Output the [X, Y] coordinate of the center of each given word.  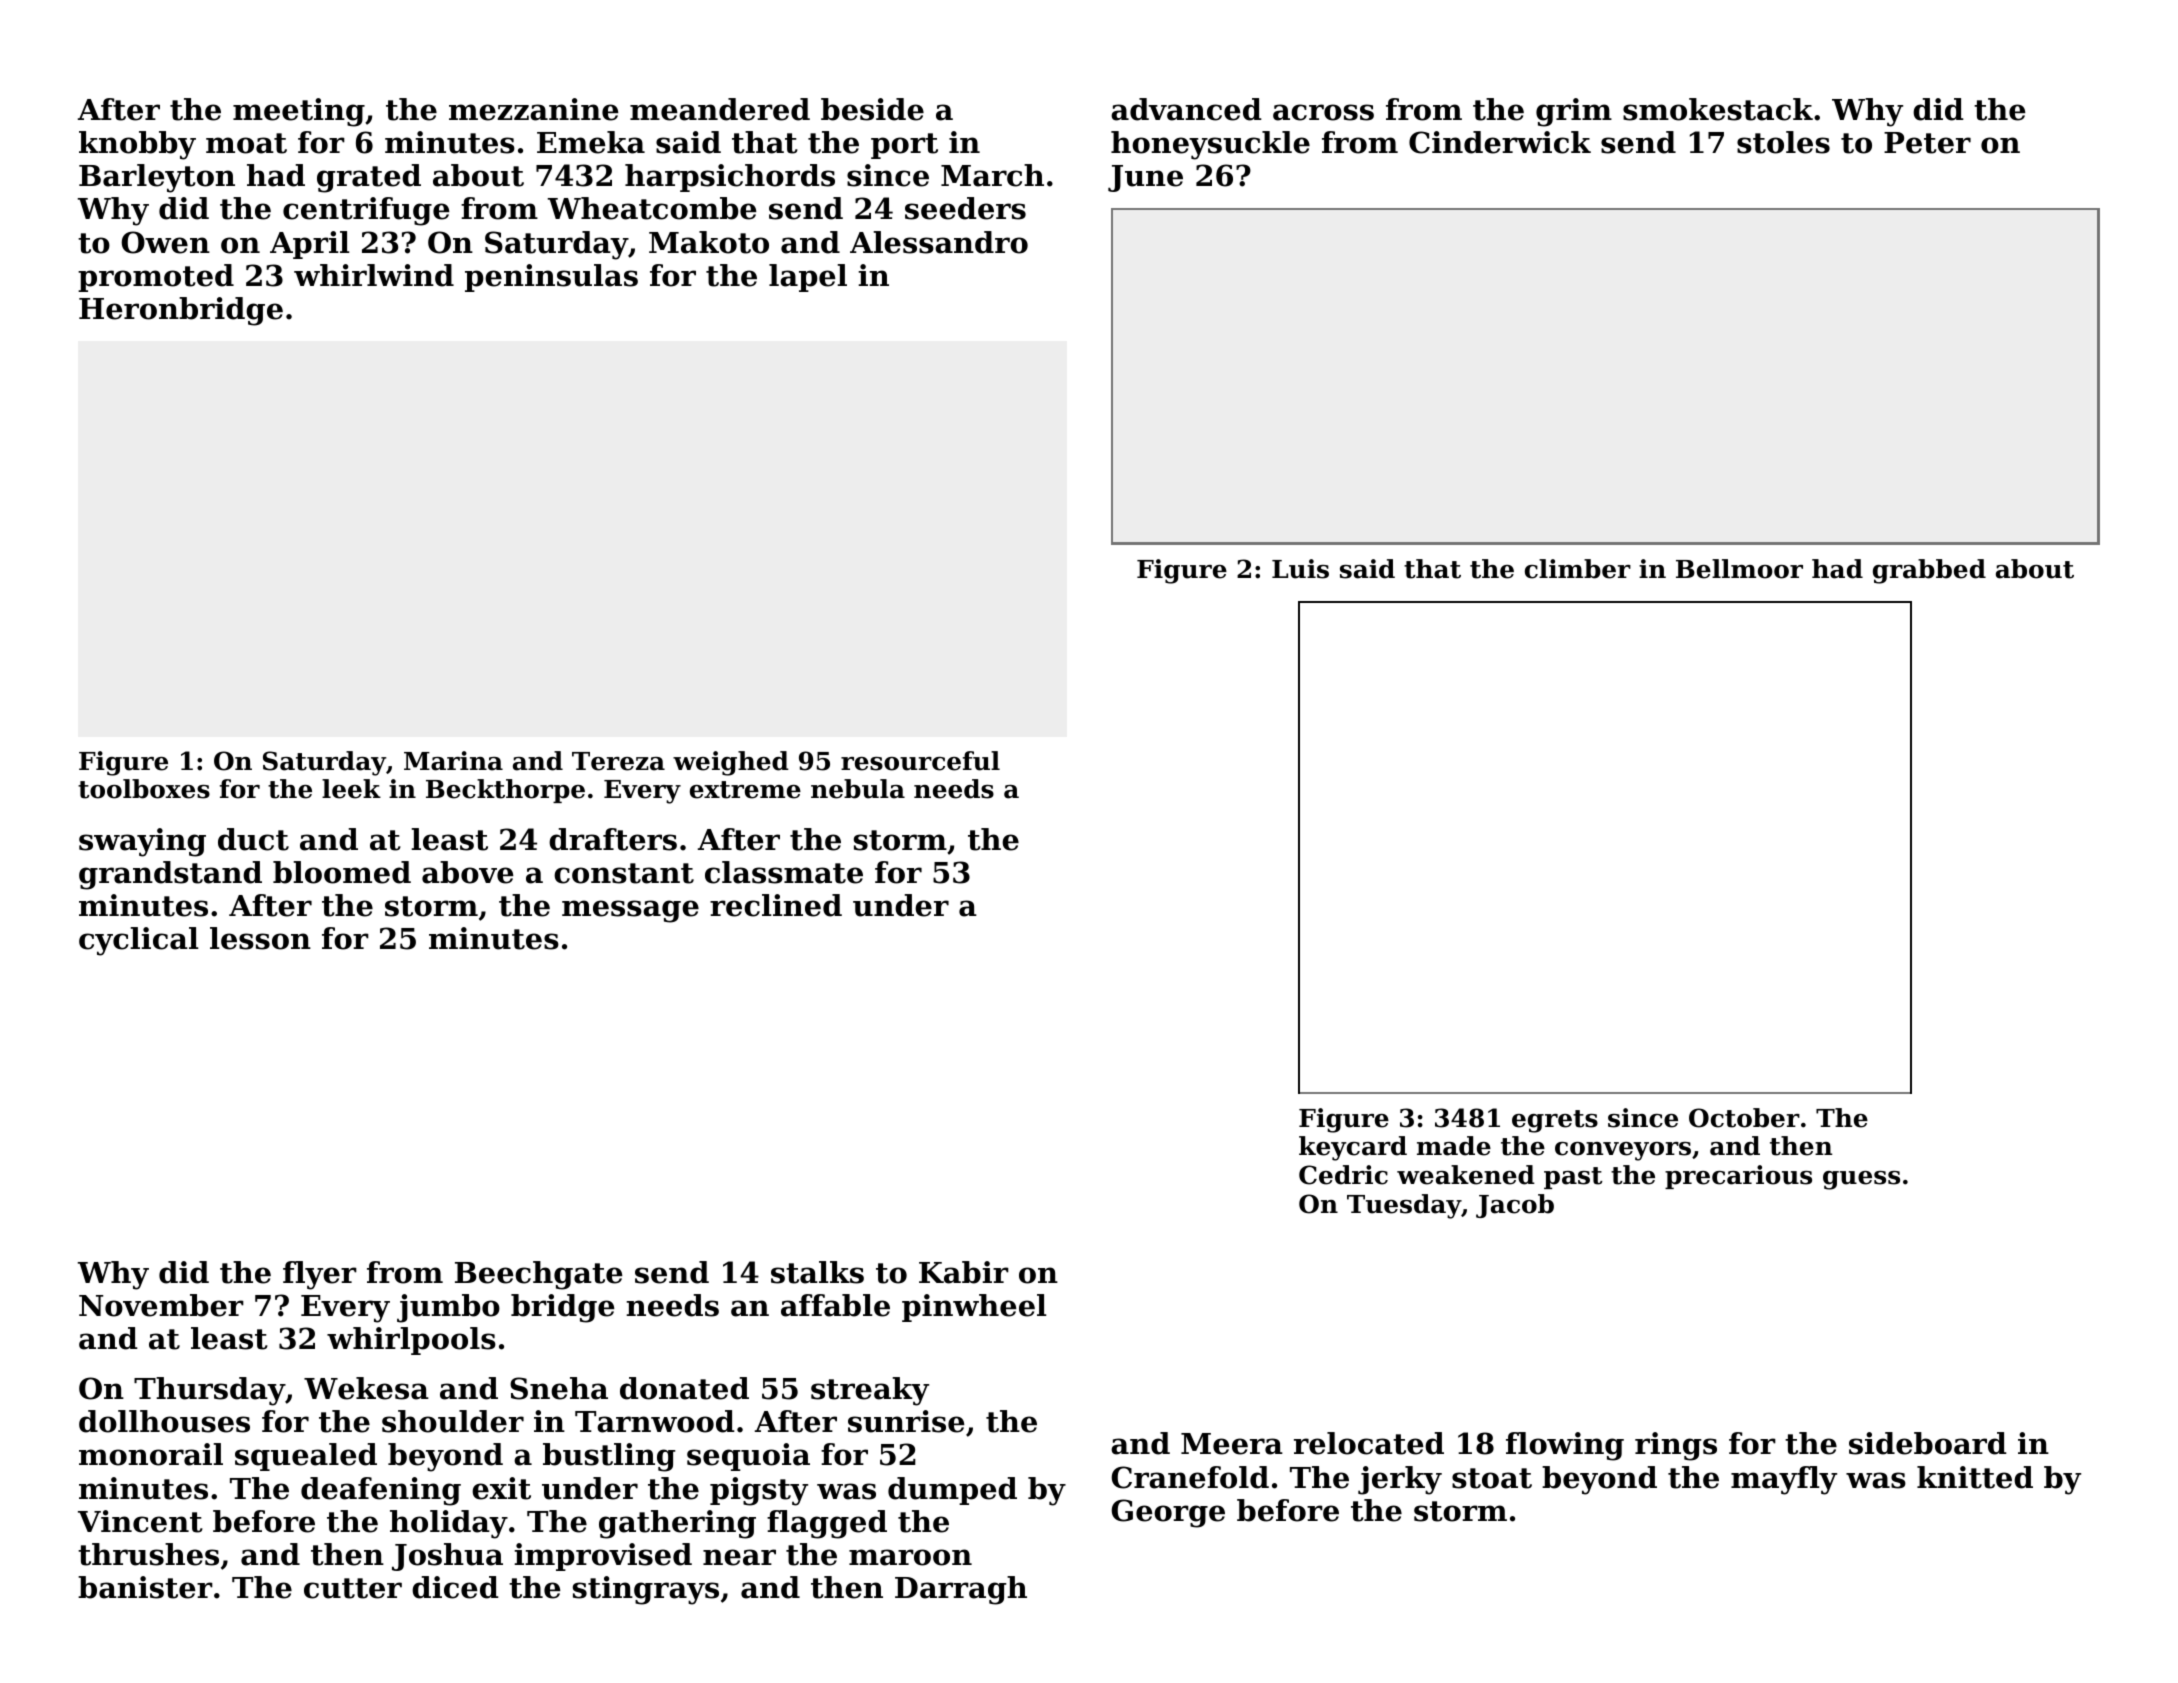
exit [501, 1488]
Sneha [559, 1388]
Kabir [964, 1272]
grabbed [1929, 571]
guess [1861, 1180]
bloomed [342, 872]
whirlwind [374, 275]
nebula [858, 789]
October [1744, 1118]
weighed [731, 763]
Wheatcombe [651, 208]
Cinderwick [1500, 142]
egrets [1555, 1121]
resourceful [920, 761]
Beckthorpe [505, 791]
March [992, 175]
